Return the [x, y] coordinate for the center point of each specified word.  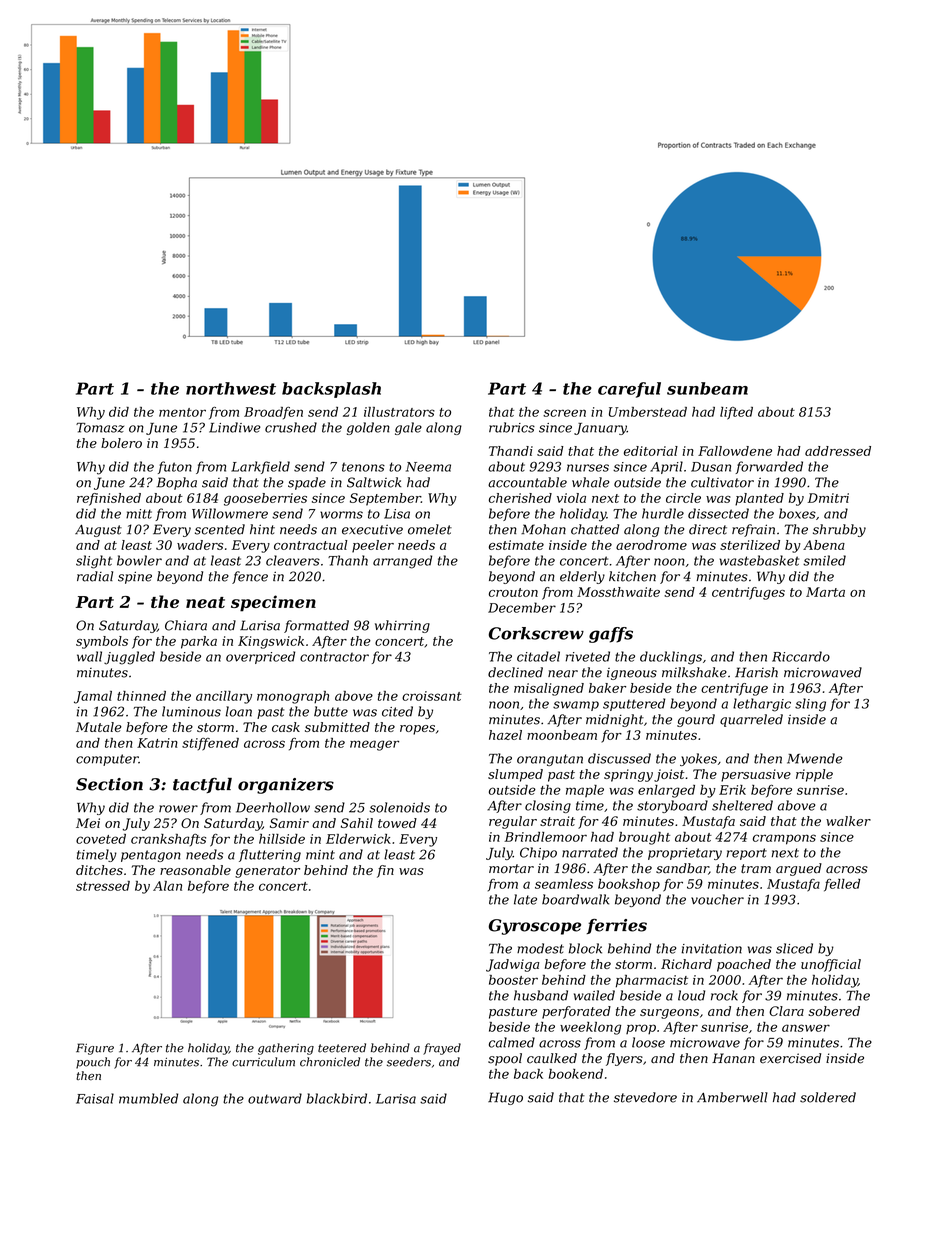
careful [629, 390]
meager [374, 745]
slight [94, 562]
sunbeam [707, 388]
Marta [825, 592]
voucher [717, 899]
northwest [231, 388]
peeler [373, 546]
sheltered [742, 805]
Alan [167, 886]
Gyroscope [535, 927]
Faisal [95, 1098]
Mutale [99, 727]
